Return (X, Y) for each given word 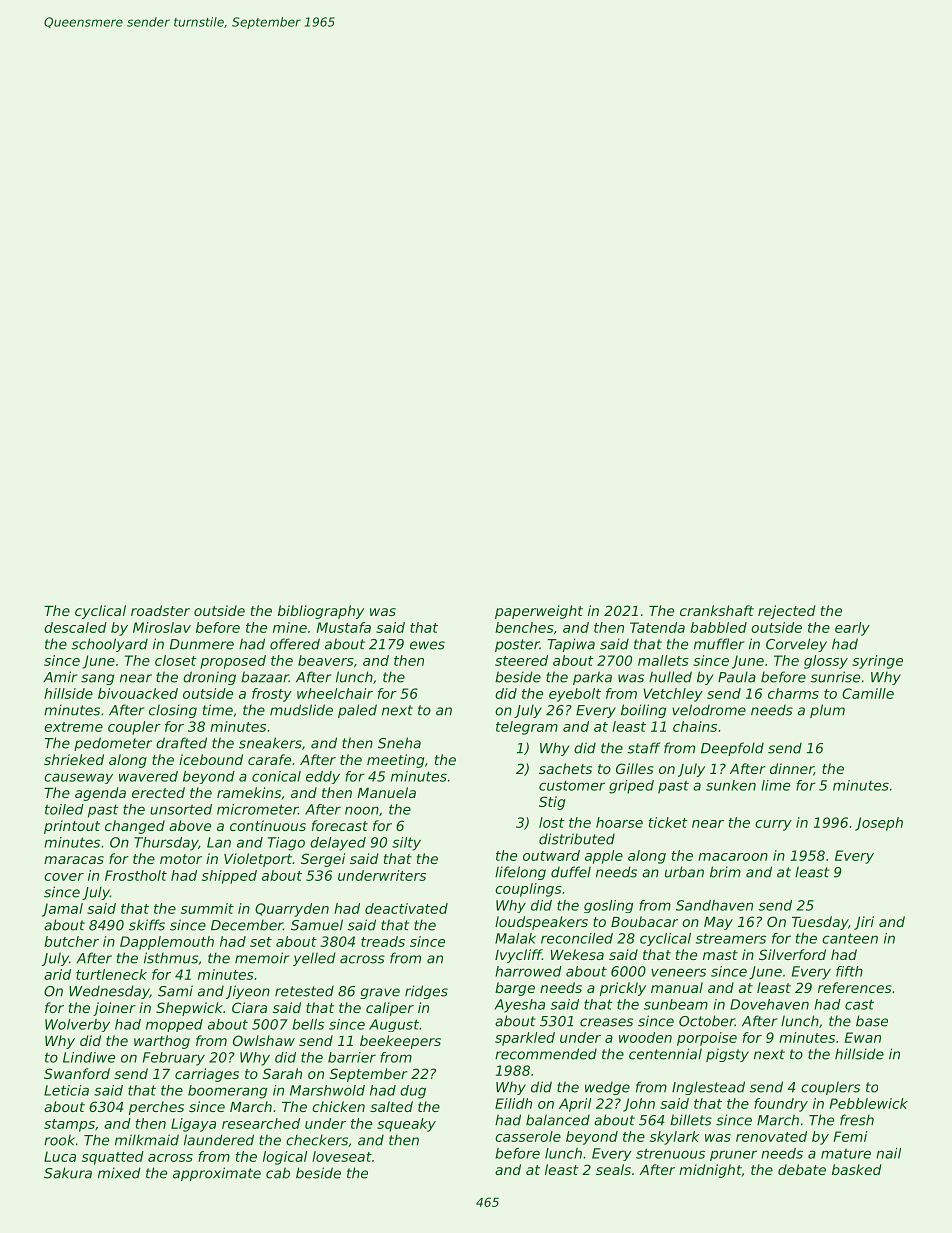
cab (278, 1173)
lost (552, 822)
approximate (217, 1174)
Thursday (166, 844)
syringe (877, 662)
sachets (565, 768)
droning (209, 678)
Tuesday (820, 923)
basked (857, 1169)
